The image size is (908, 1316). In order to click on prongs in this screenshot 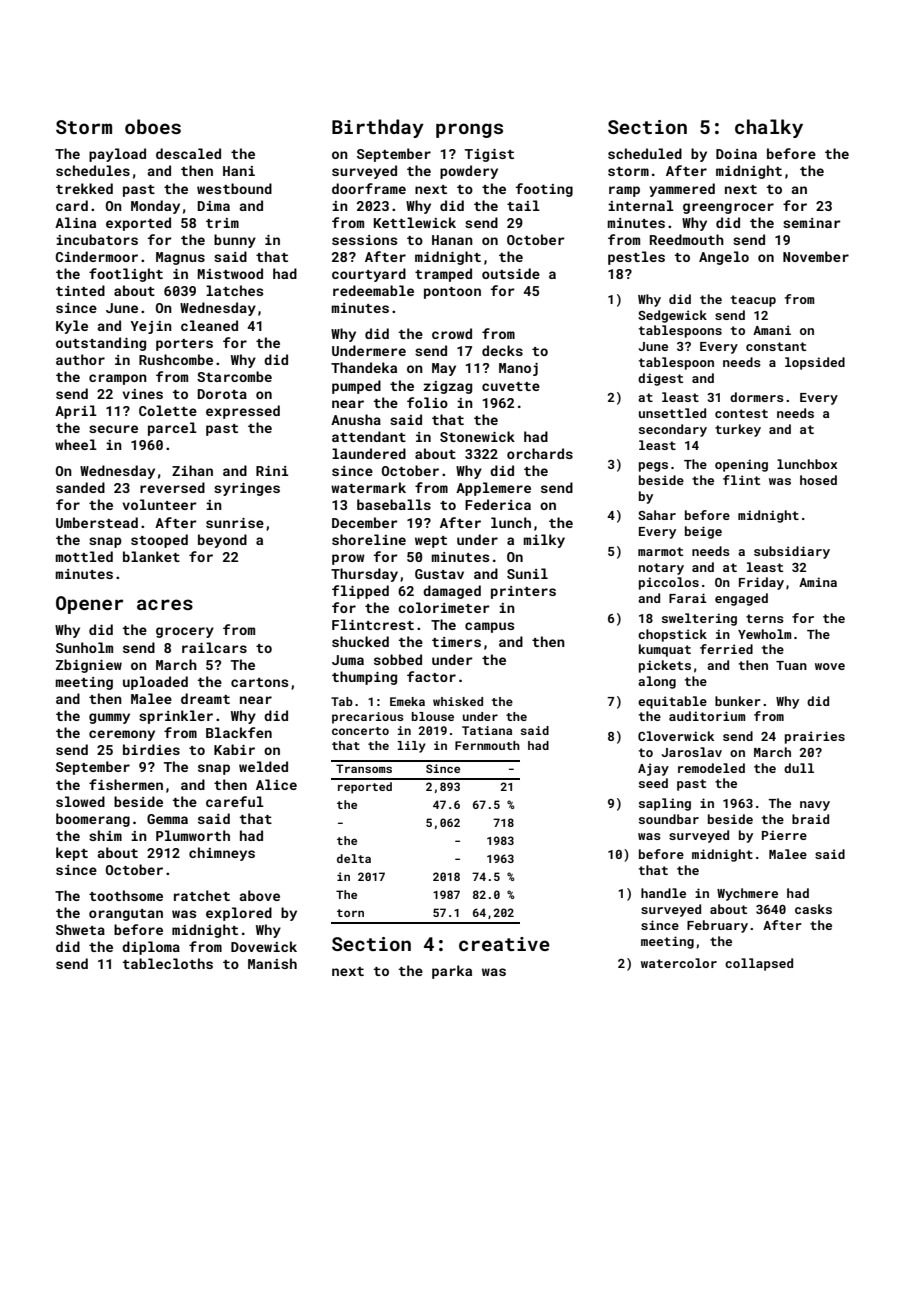, I will do `click(469, 130)`.
